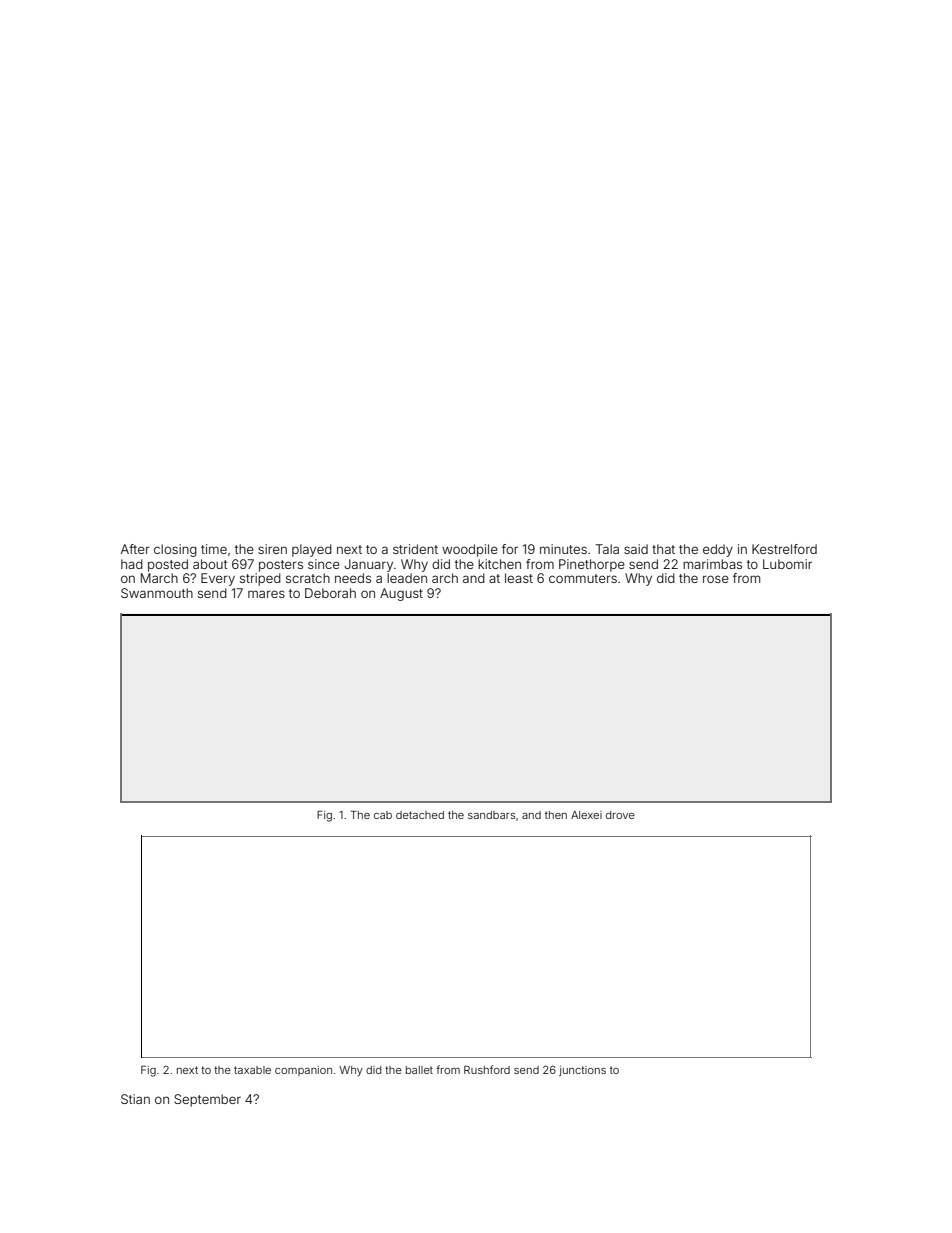 The width and height of the image is (952, 1233). What do you see at coordinates (663, 549) in the image?
I see `that` at bounding box center [663, 549].
